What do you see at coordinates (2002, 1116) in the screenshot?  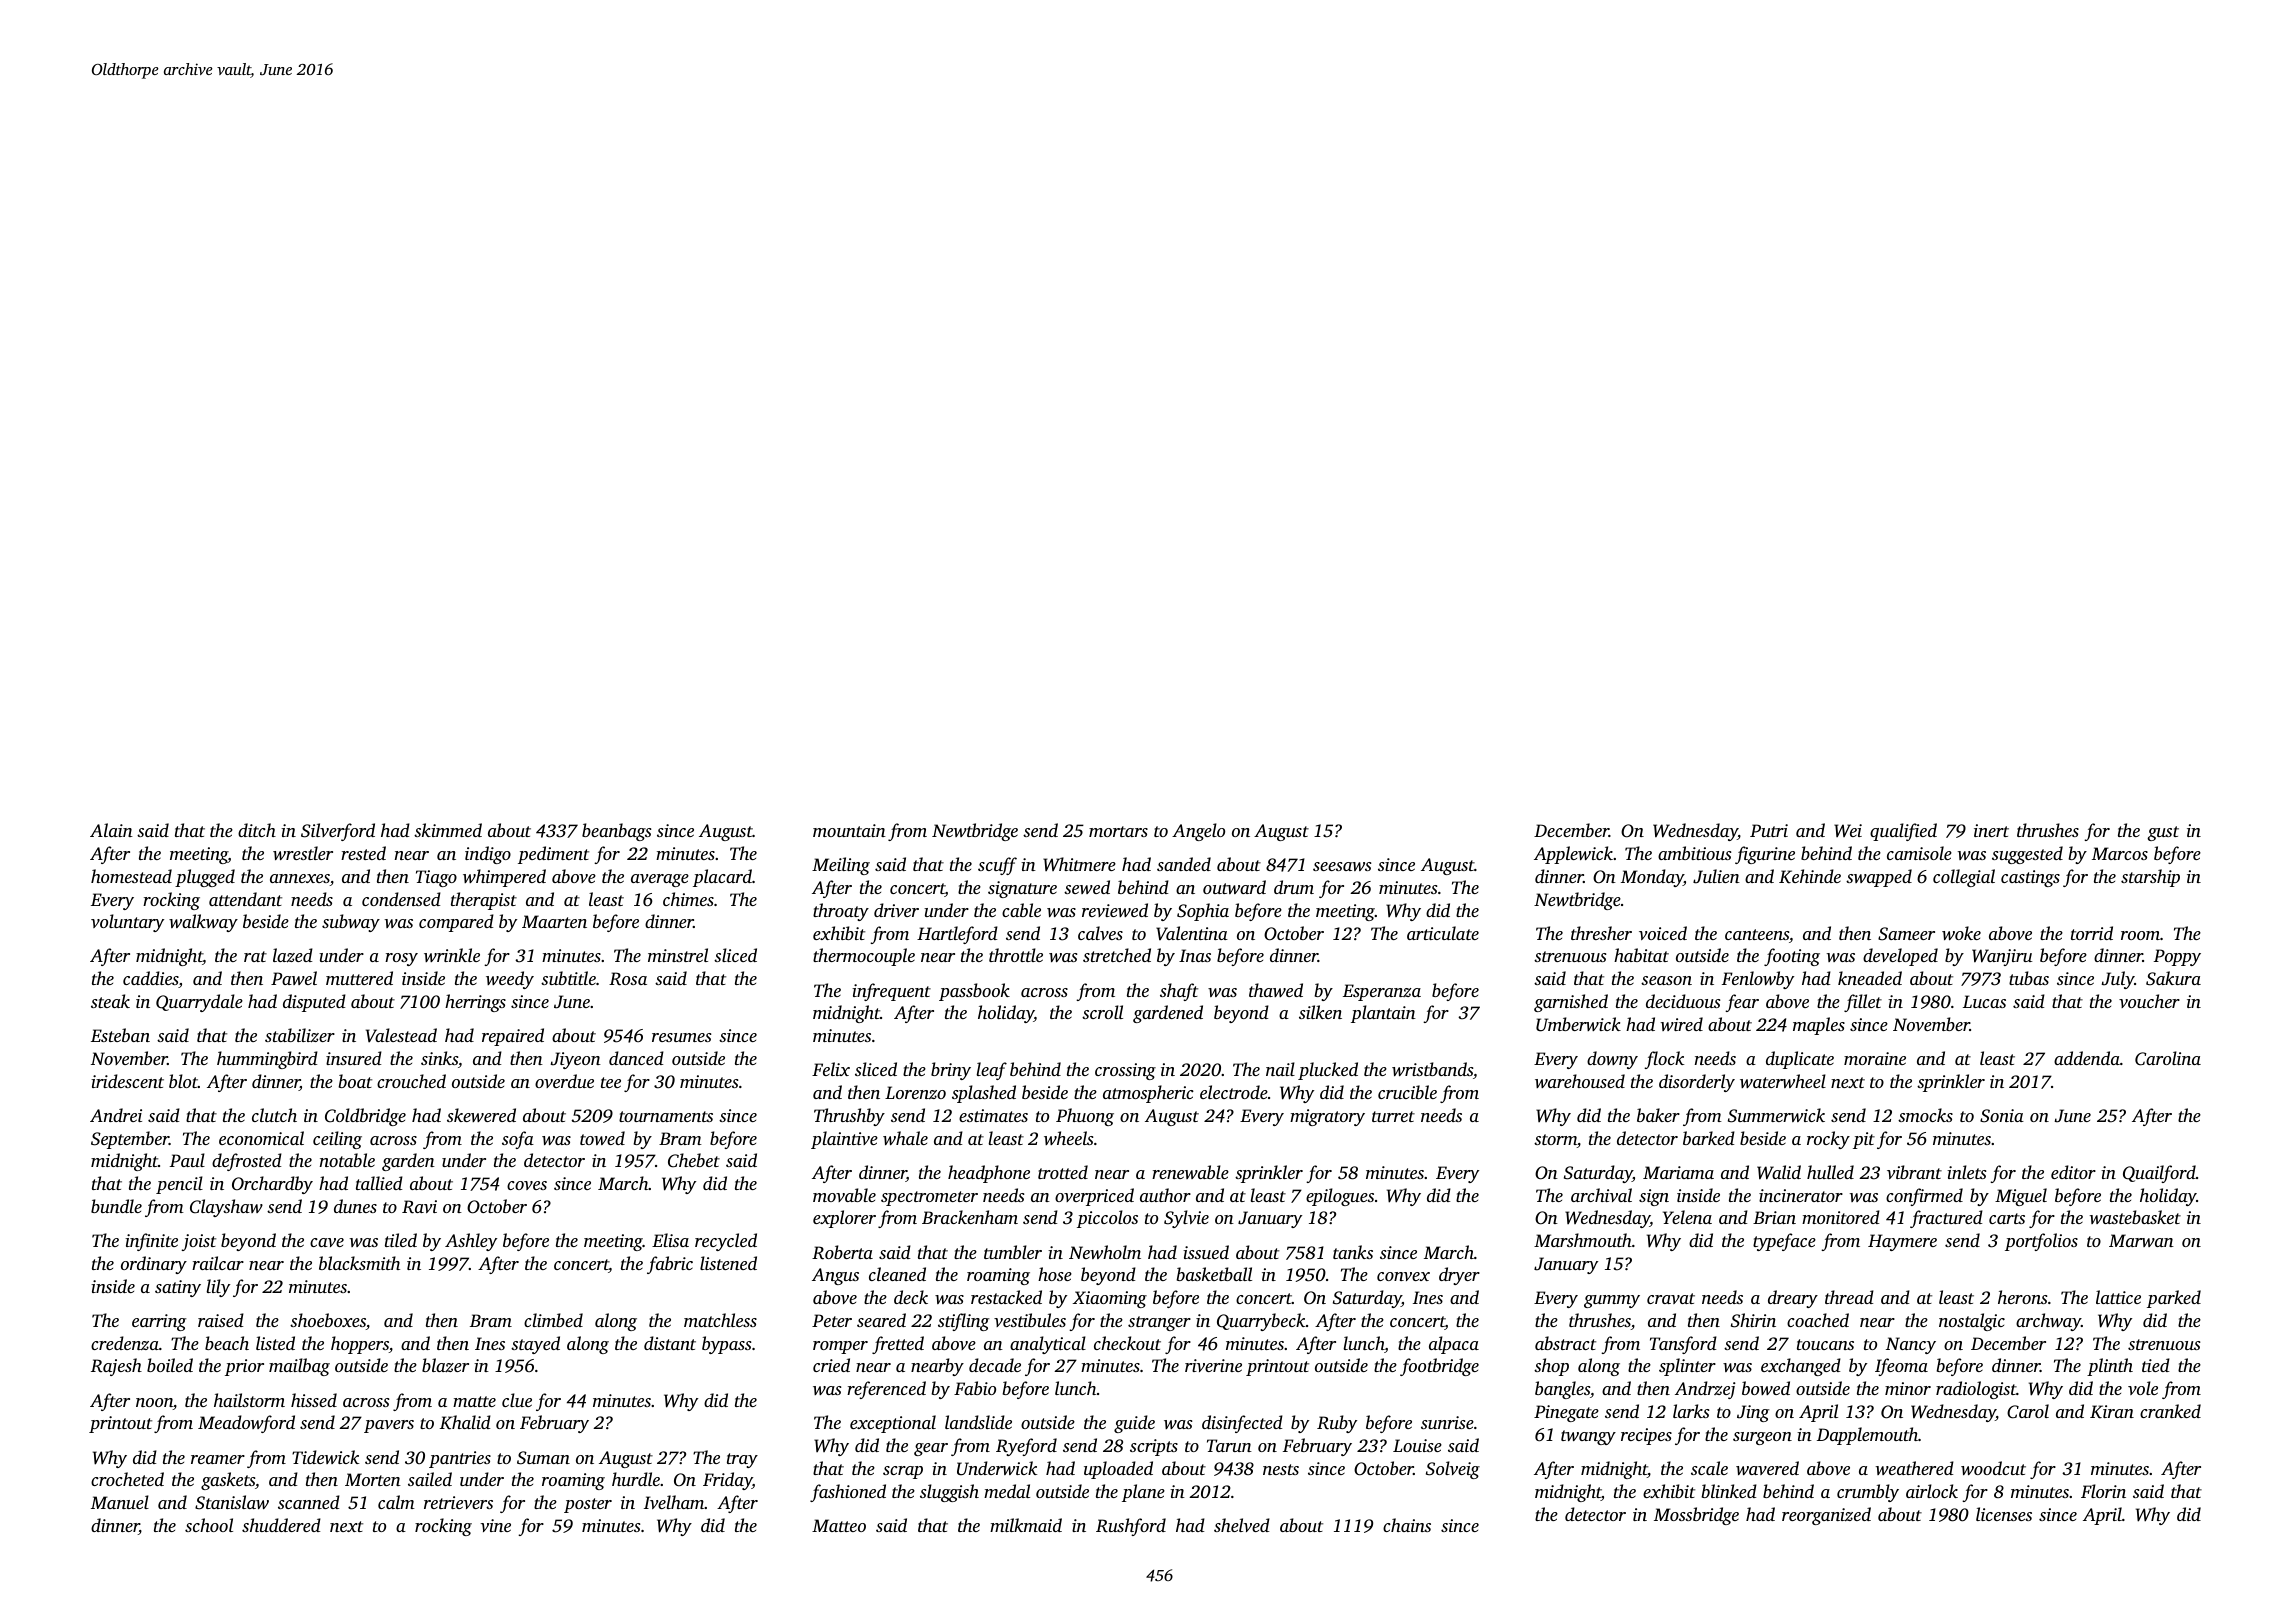 I see `Sonia` at bounding box center [2002, 1116].
